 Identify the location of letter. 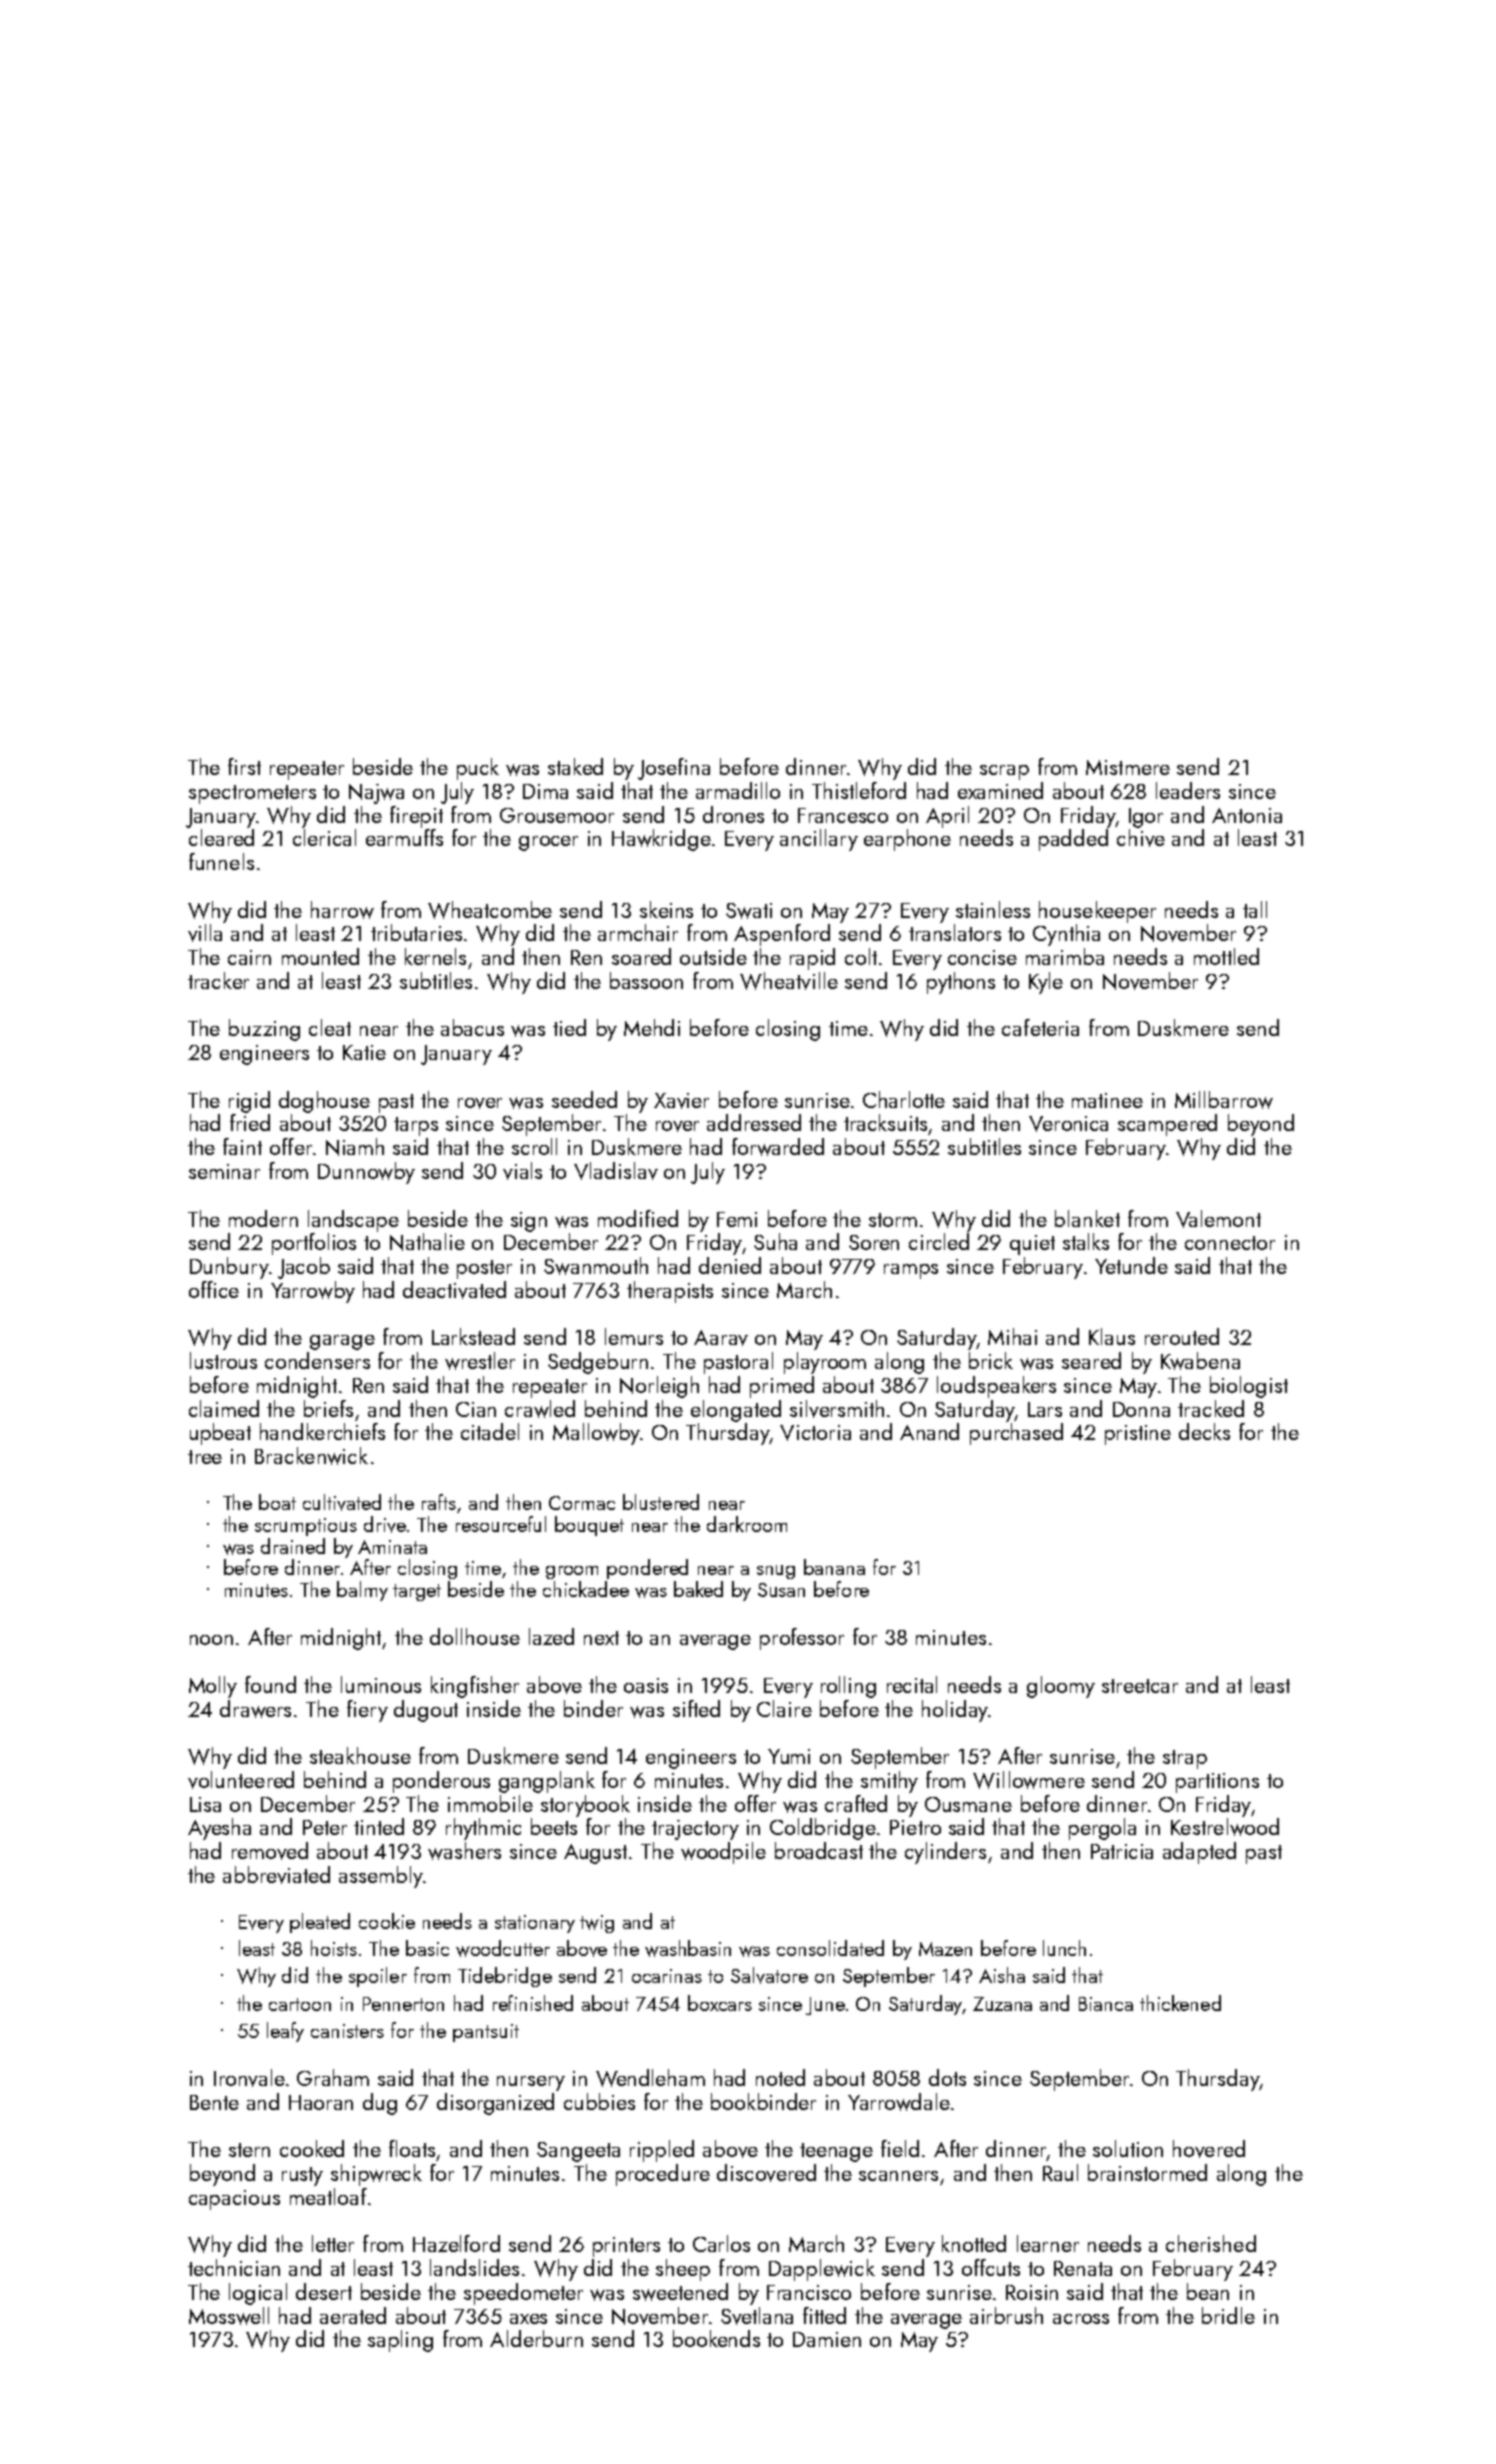
(333, 2243).
